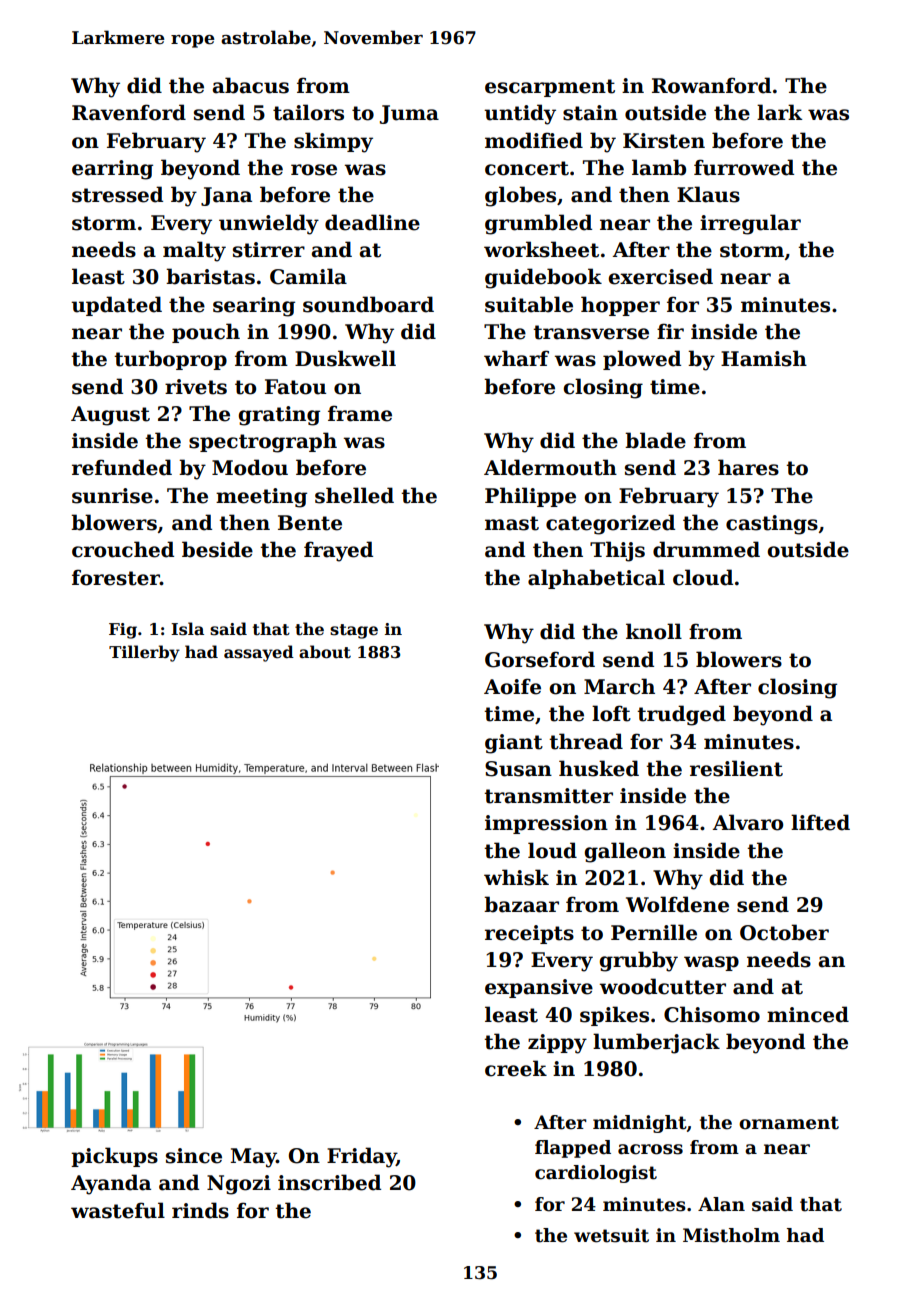  Describe the element at coordinates (516, 1068) in the document. I see `creek` at that location.
